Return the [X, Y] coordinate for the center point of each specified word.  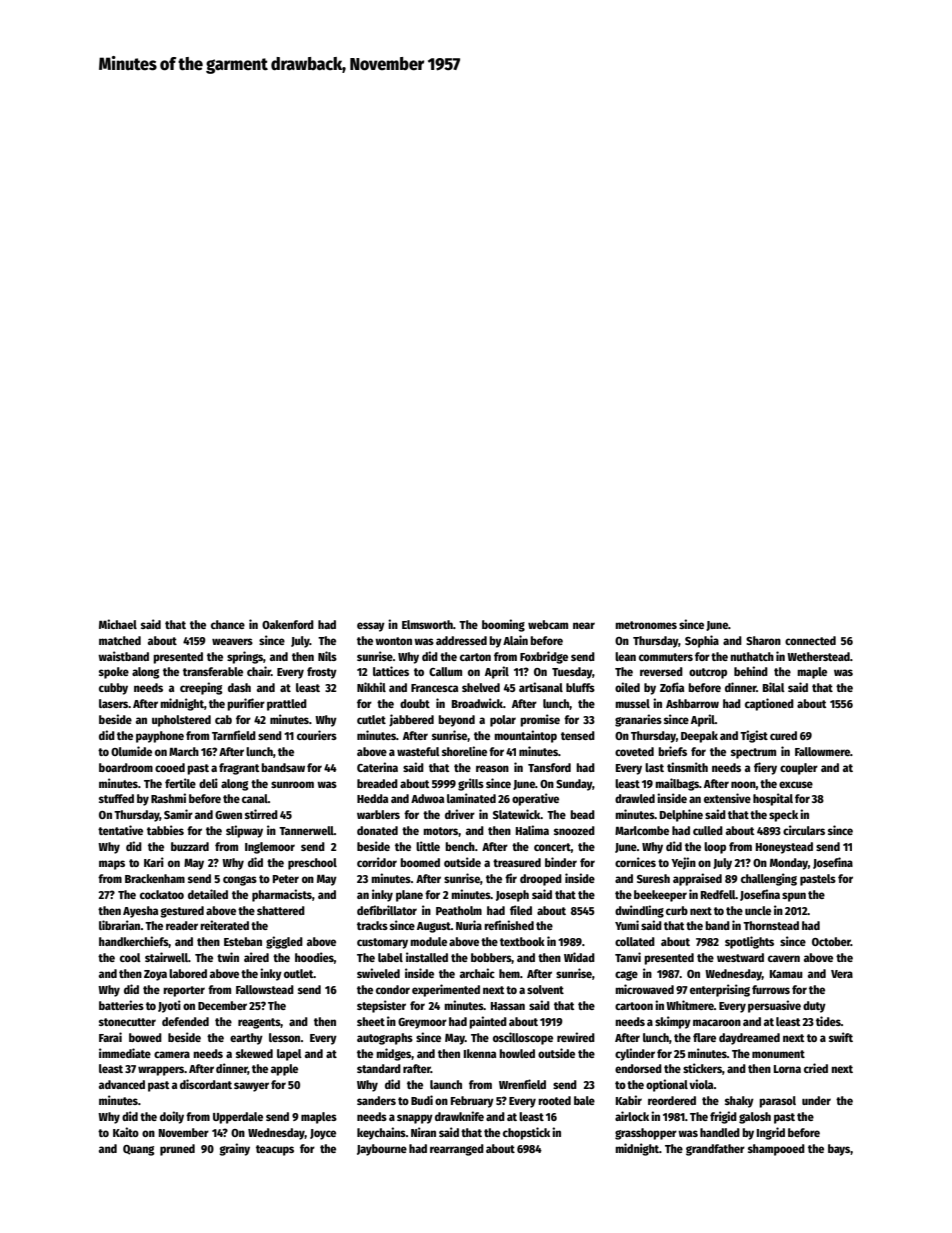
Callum [445, 671]
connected [810, 640]
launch [446, 1084]
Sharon [763, 640]
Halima [532, 830]
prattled [287, 705]
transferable [213, 671]
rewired [576, 1037]
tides [828, 1021]
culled [708, 830]
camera [172, 1054]
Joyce [323, 1134]
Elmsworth [427, 624]
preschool [312, 864]
